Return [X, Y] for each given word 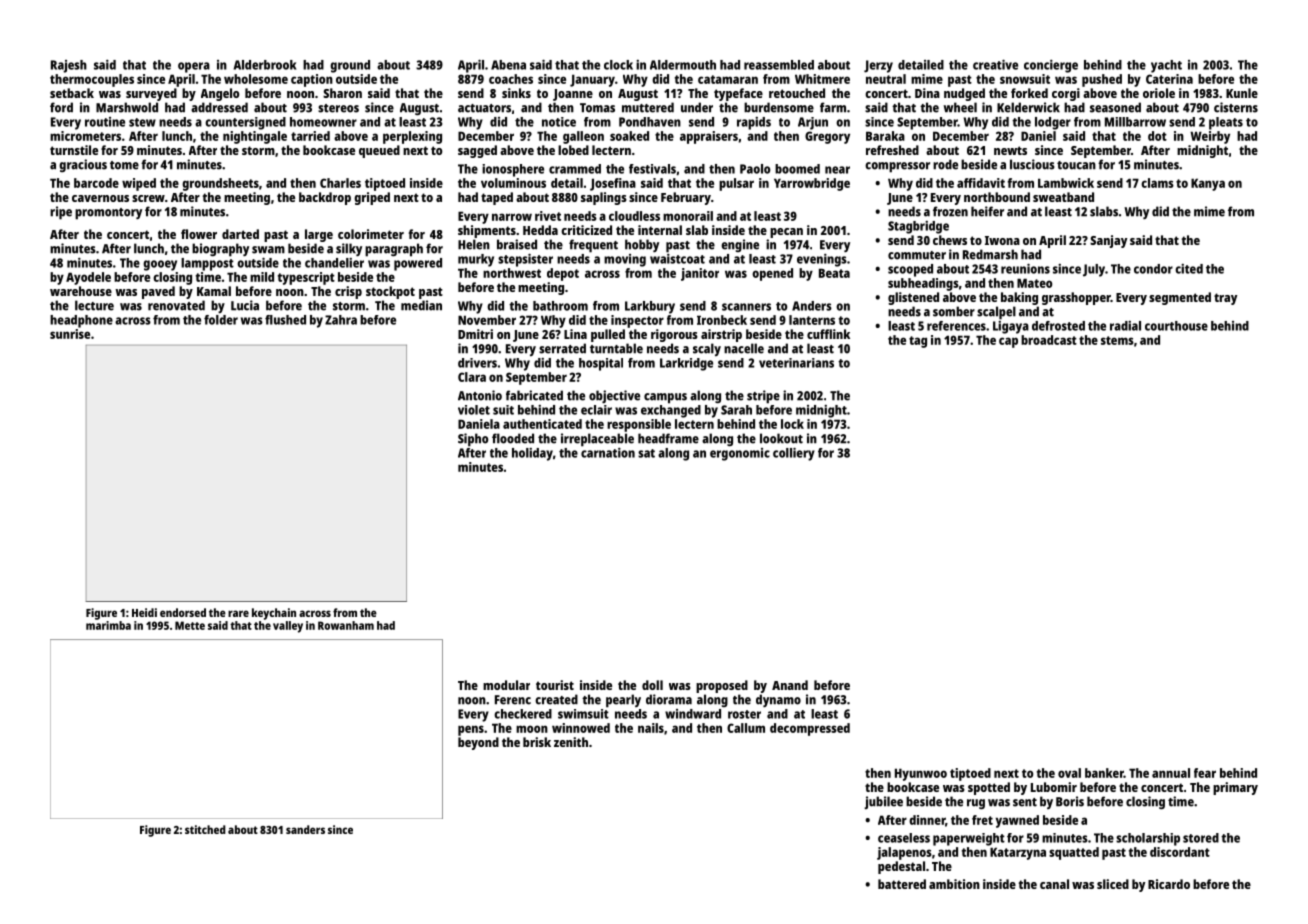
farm [833, 107]
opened [772, 274]
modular [506, 685]
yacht [1166, 66]
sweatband [1063, 197]
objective [614, 397]
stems [1117, 340]
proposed [722, 686]
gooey [160, 265]
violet [474, 410]
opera [194, 67]
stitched [205, 829]
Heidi [144, 612]
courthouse [1176, 326]
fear [1205, 773]
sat [646, 453]
